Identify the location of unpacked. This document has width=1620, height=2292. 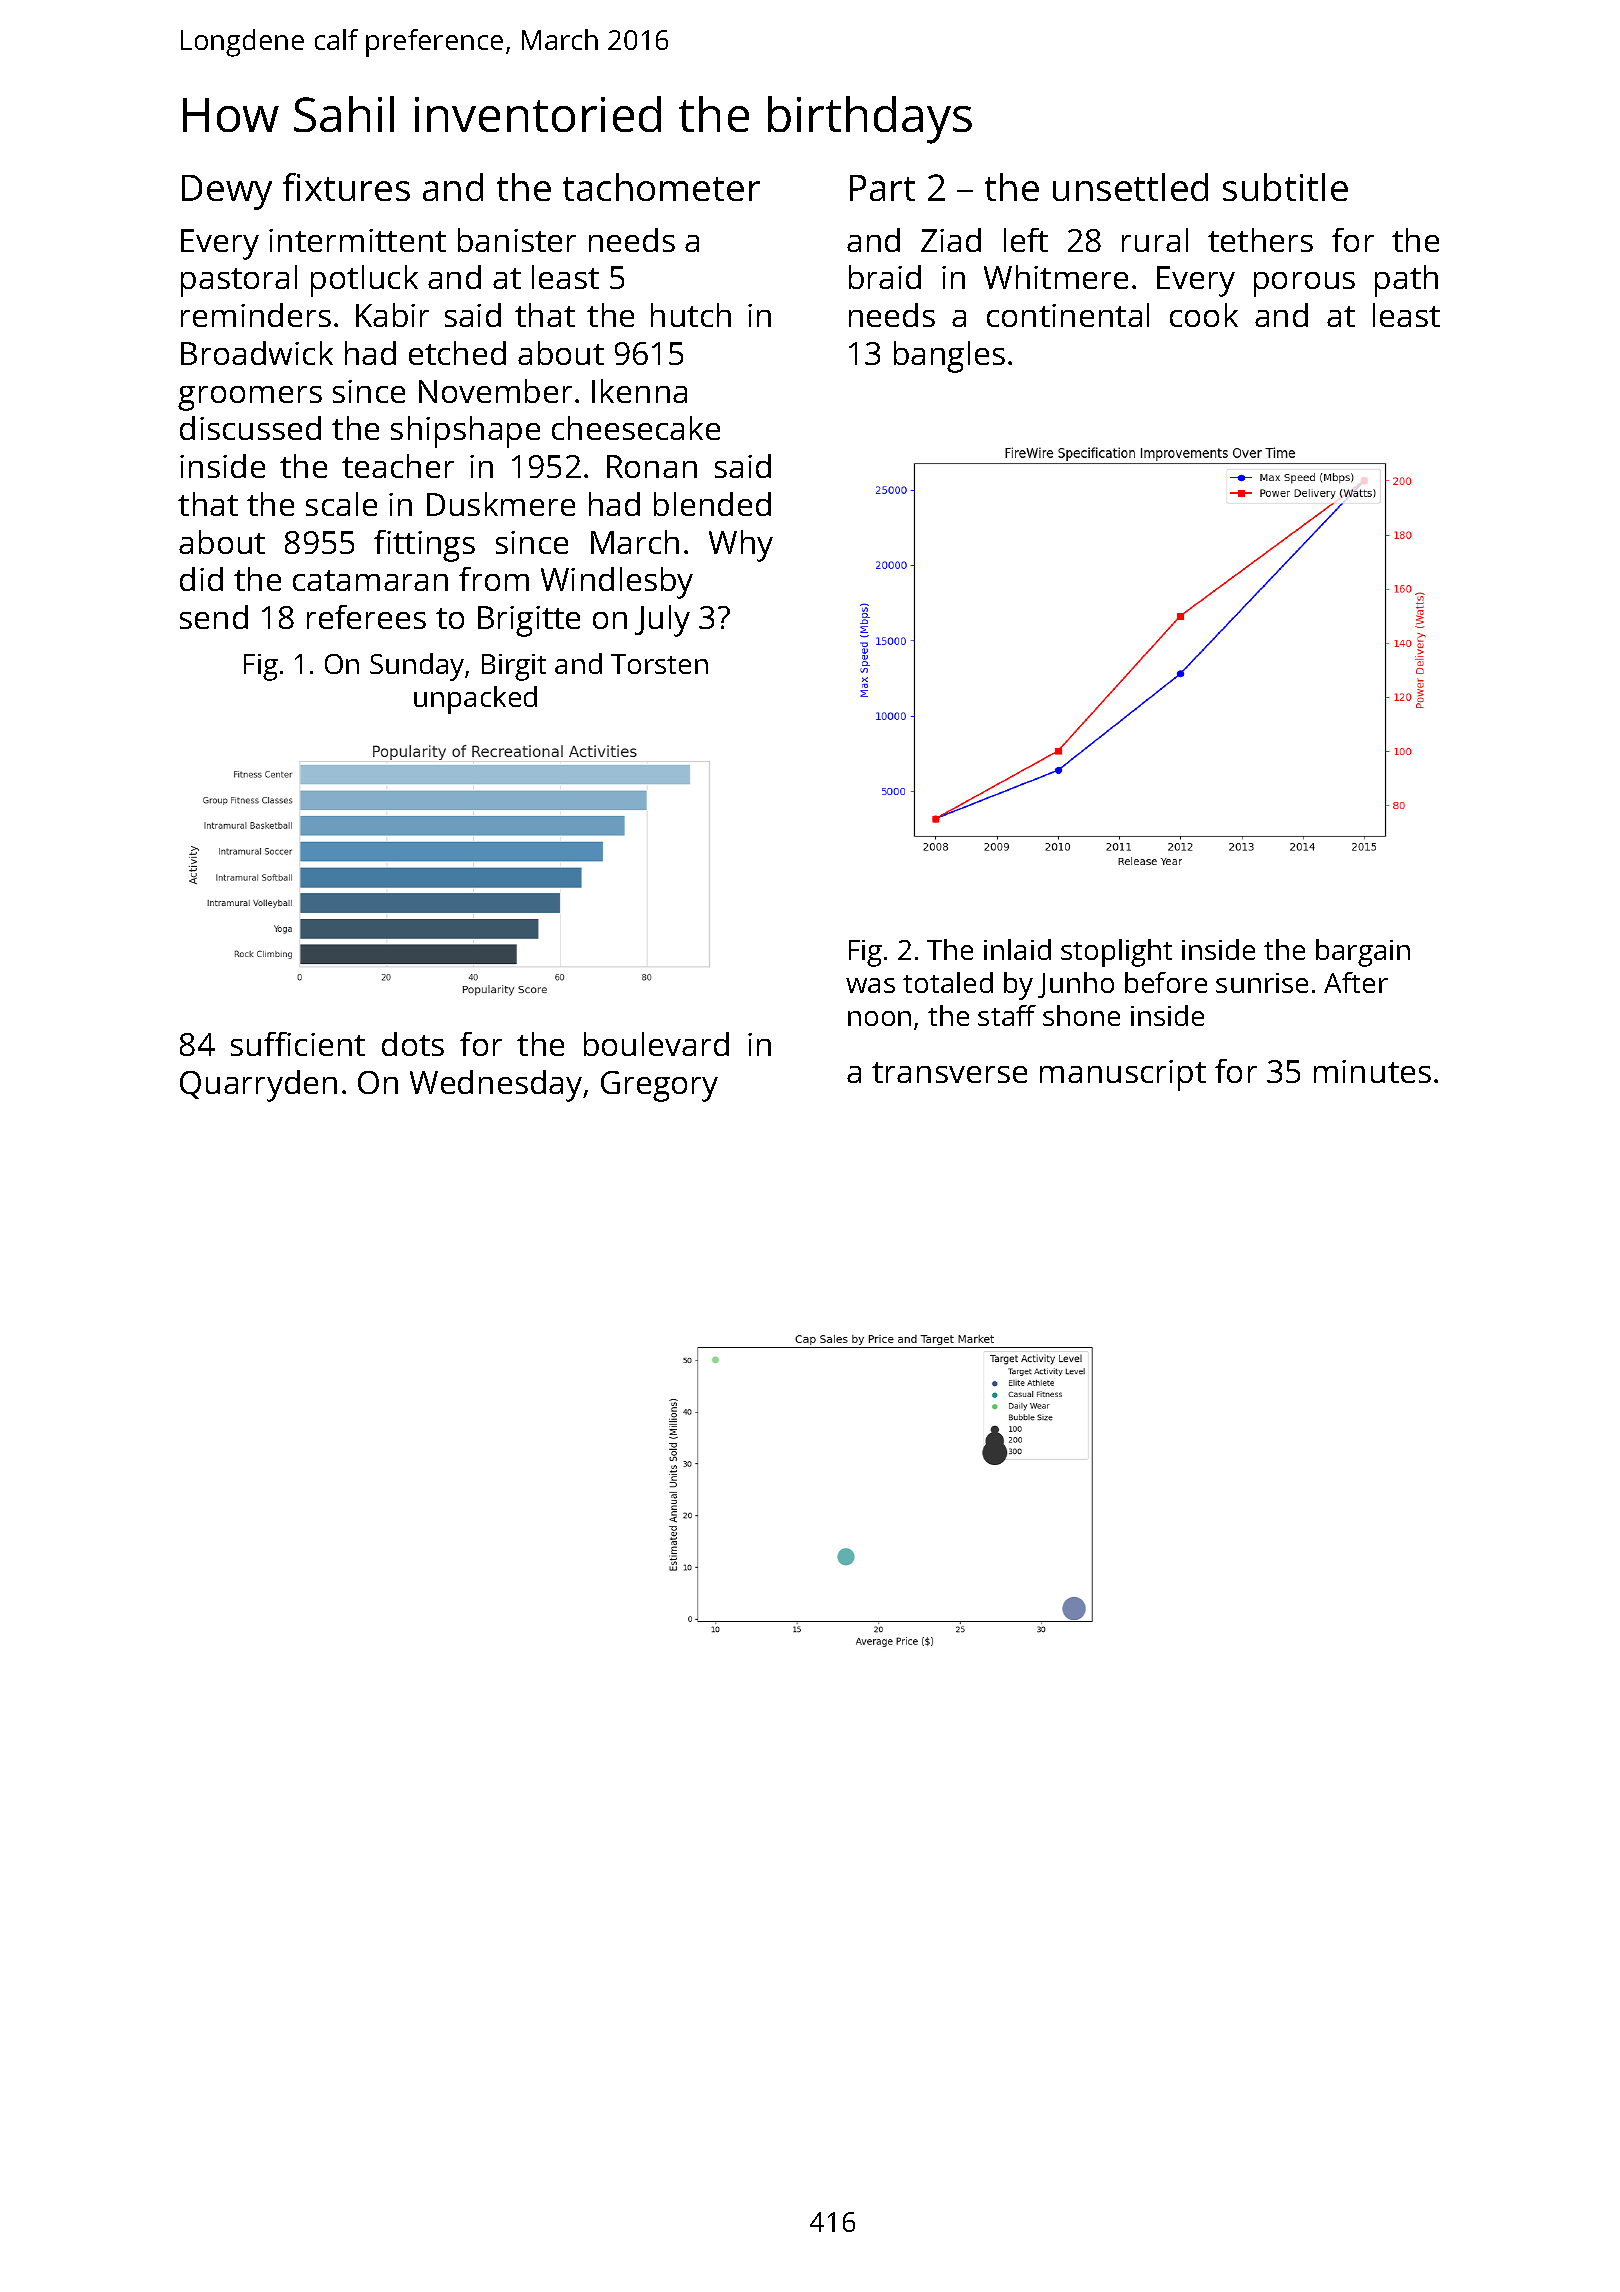
(475, 700).
